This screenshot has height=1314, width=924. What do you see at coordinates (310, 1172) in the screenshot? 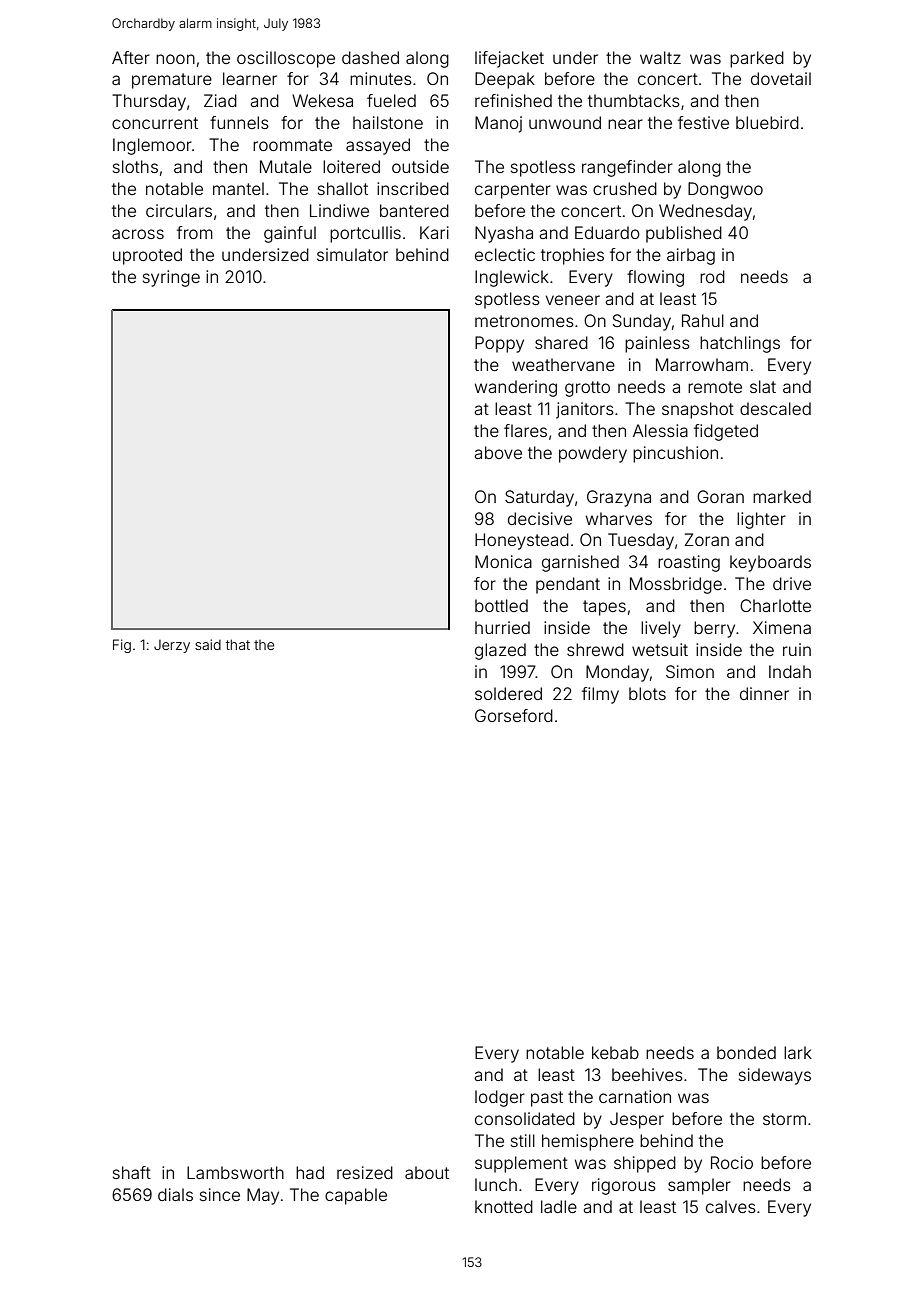
I see `had` at bounding box center [310, 1172].
